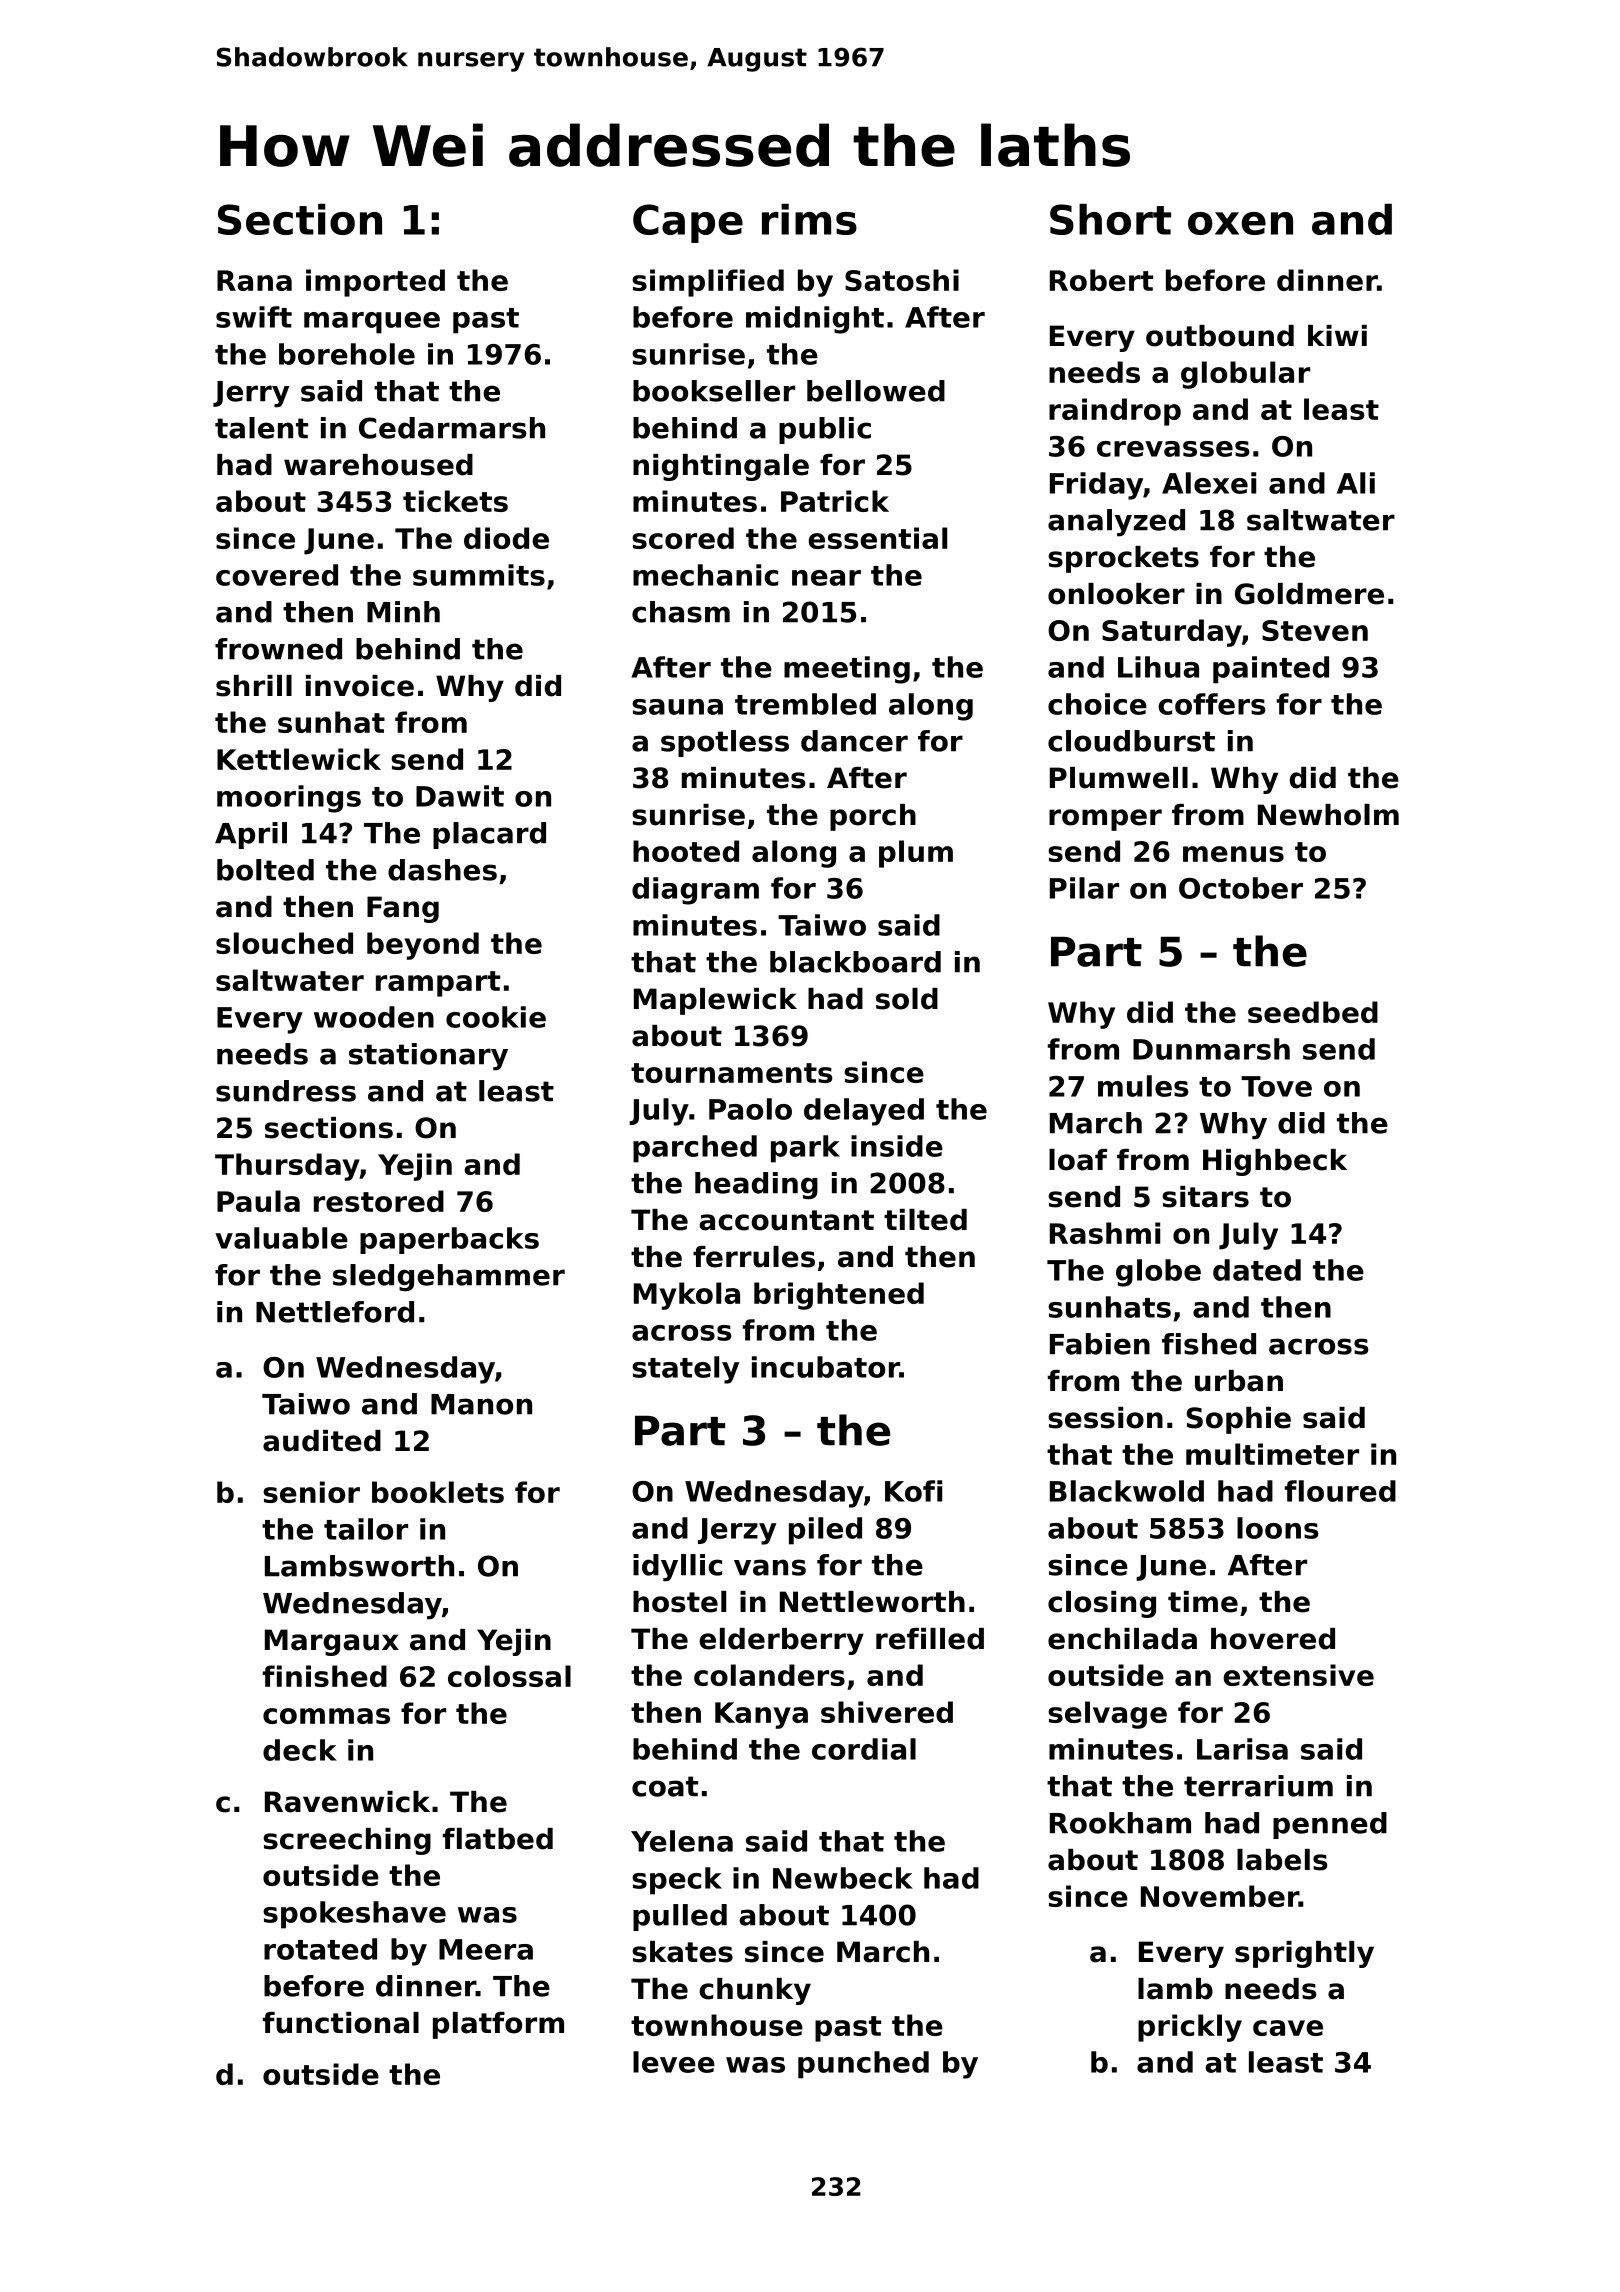  I want to click on booklets, so click(438, 1492).
